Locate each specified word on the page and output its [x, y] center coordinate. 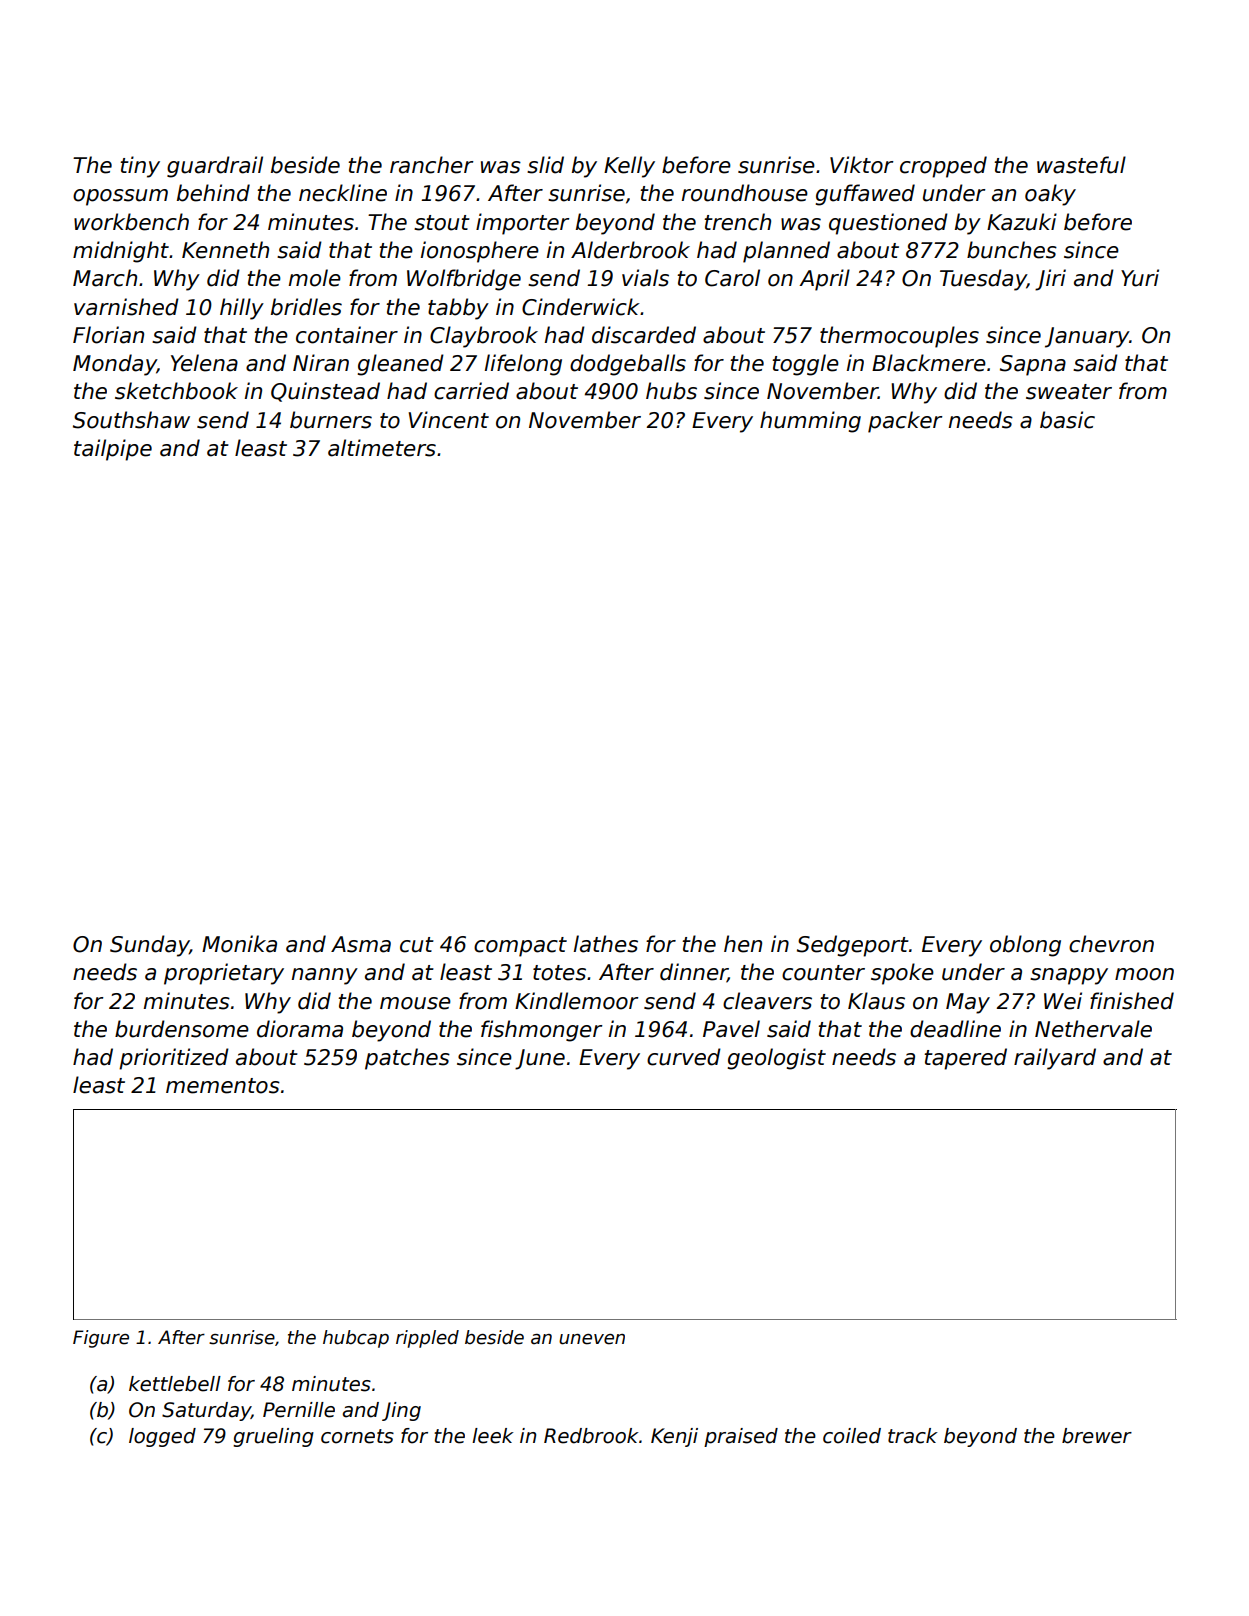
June [540, 1059]
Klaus [876, 1001]
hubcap [356, 1339]
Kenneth [225, 250]
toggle [805, 365]
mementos [223, 1086]
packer [905, 422]
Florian [108, 335]
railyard [1055, 1059]
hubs [671, 391]
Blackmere [929, 363]
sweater [1069, 392]
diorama [300, 1029]
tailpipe [113, 450]
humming [810, 422]
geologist [776, 1059]
